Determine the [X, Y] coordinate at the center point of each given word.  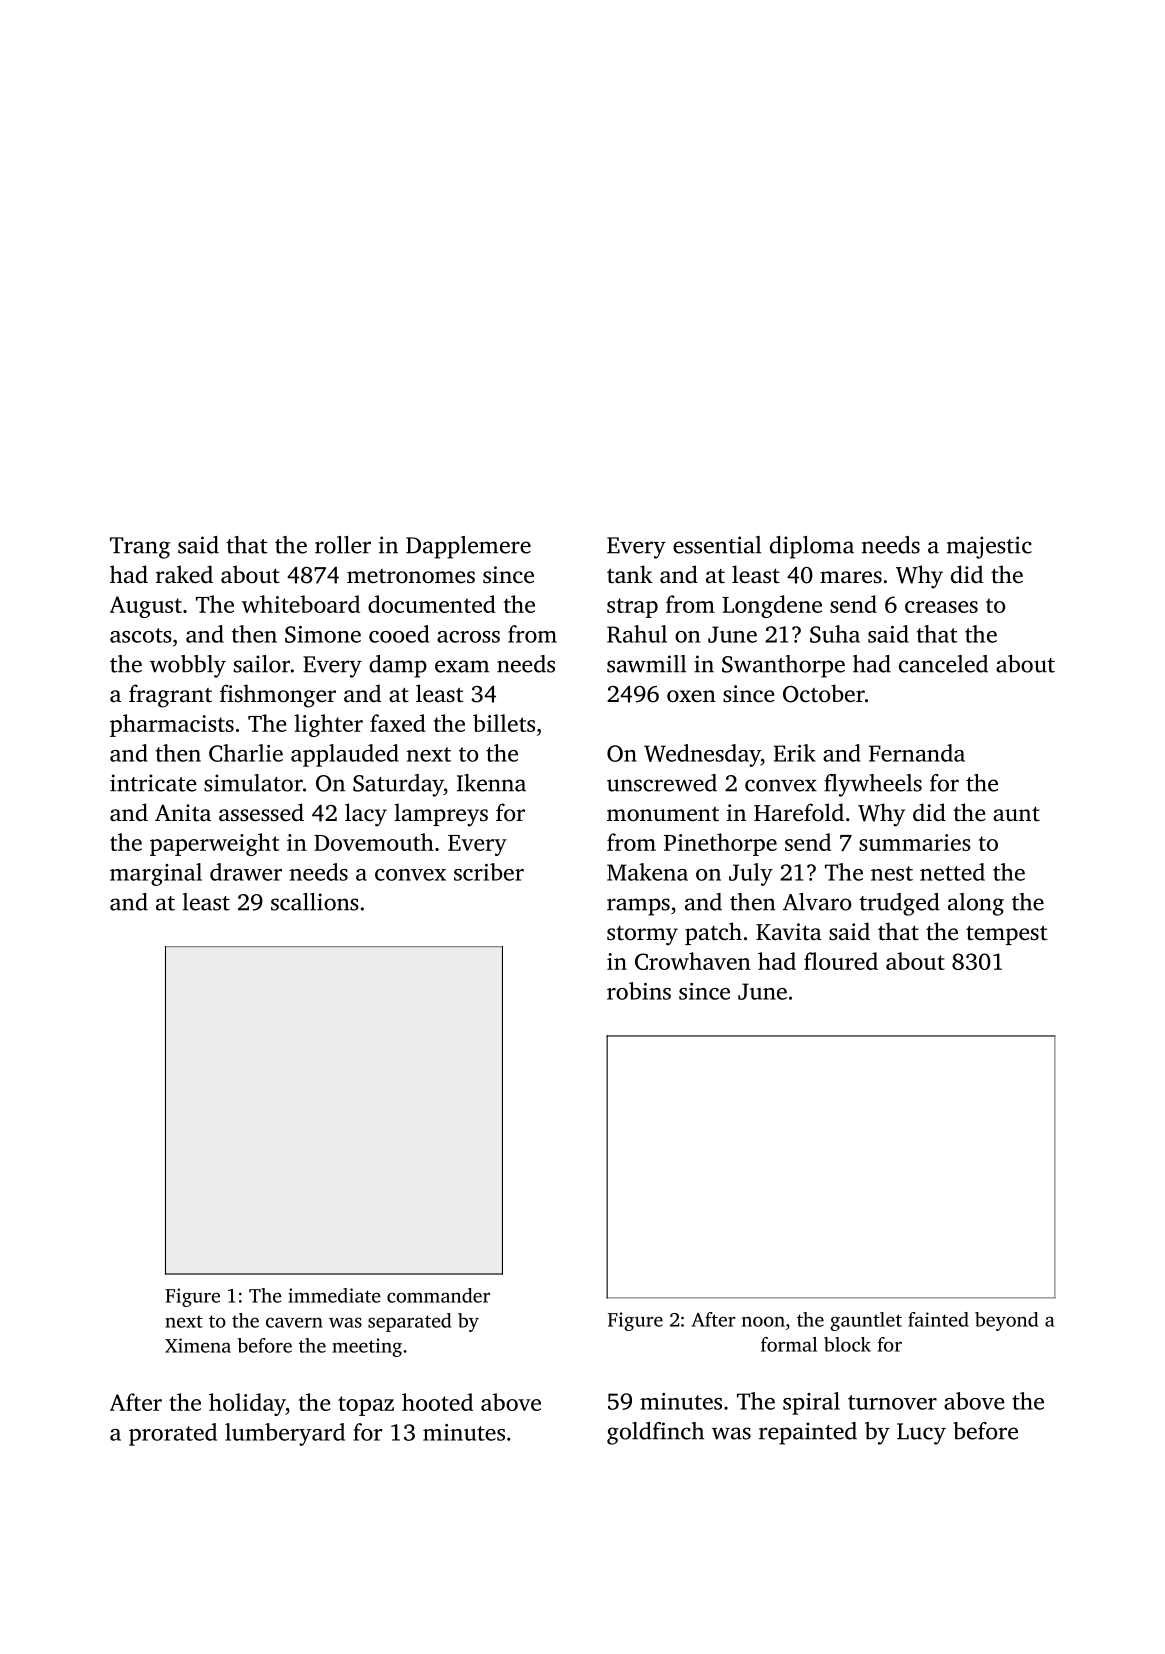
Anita [183, 813]
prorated [173, 1434]
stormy [642, 936]
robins [639, 991]
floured [841, 961]
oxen [691, 696]
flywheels [873, 785]
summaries [915, 842]
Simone [323, 634]
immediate [334, 1295]
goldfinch [655, 1433]
